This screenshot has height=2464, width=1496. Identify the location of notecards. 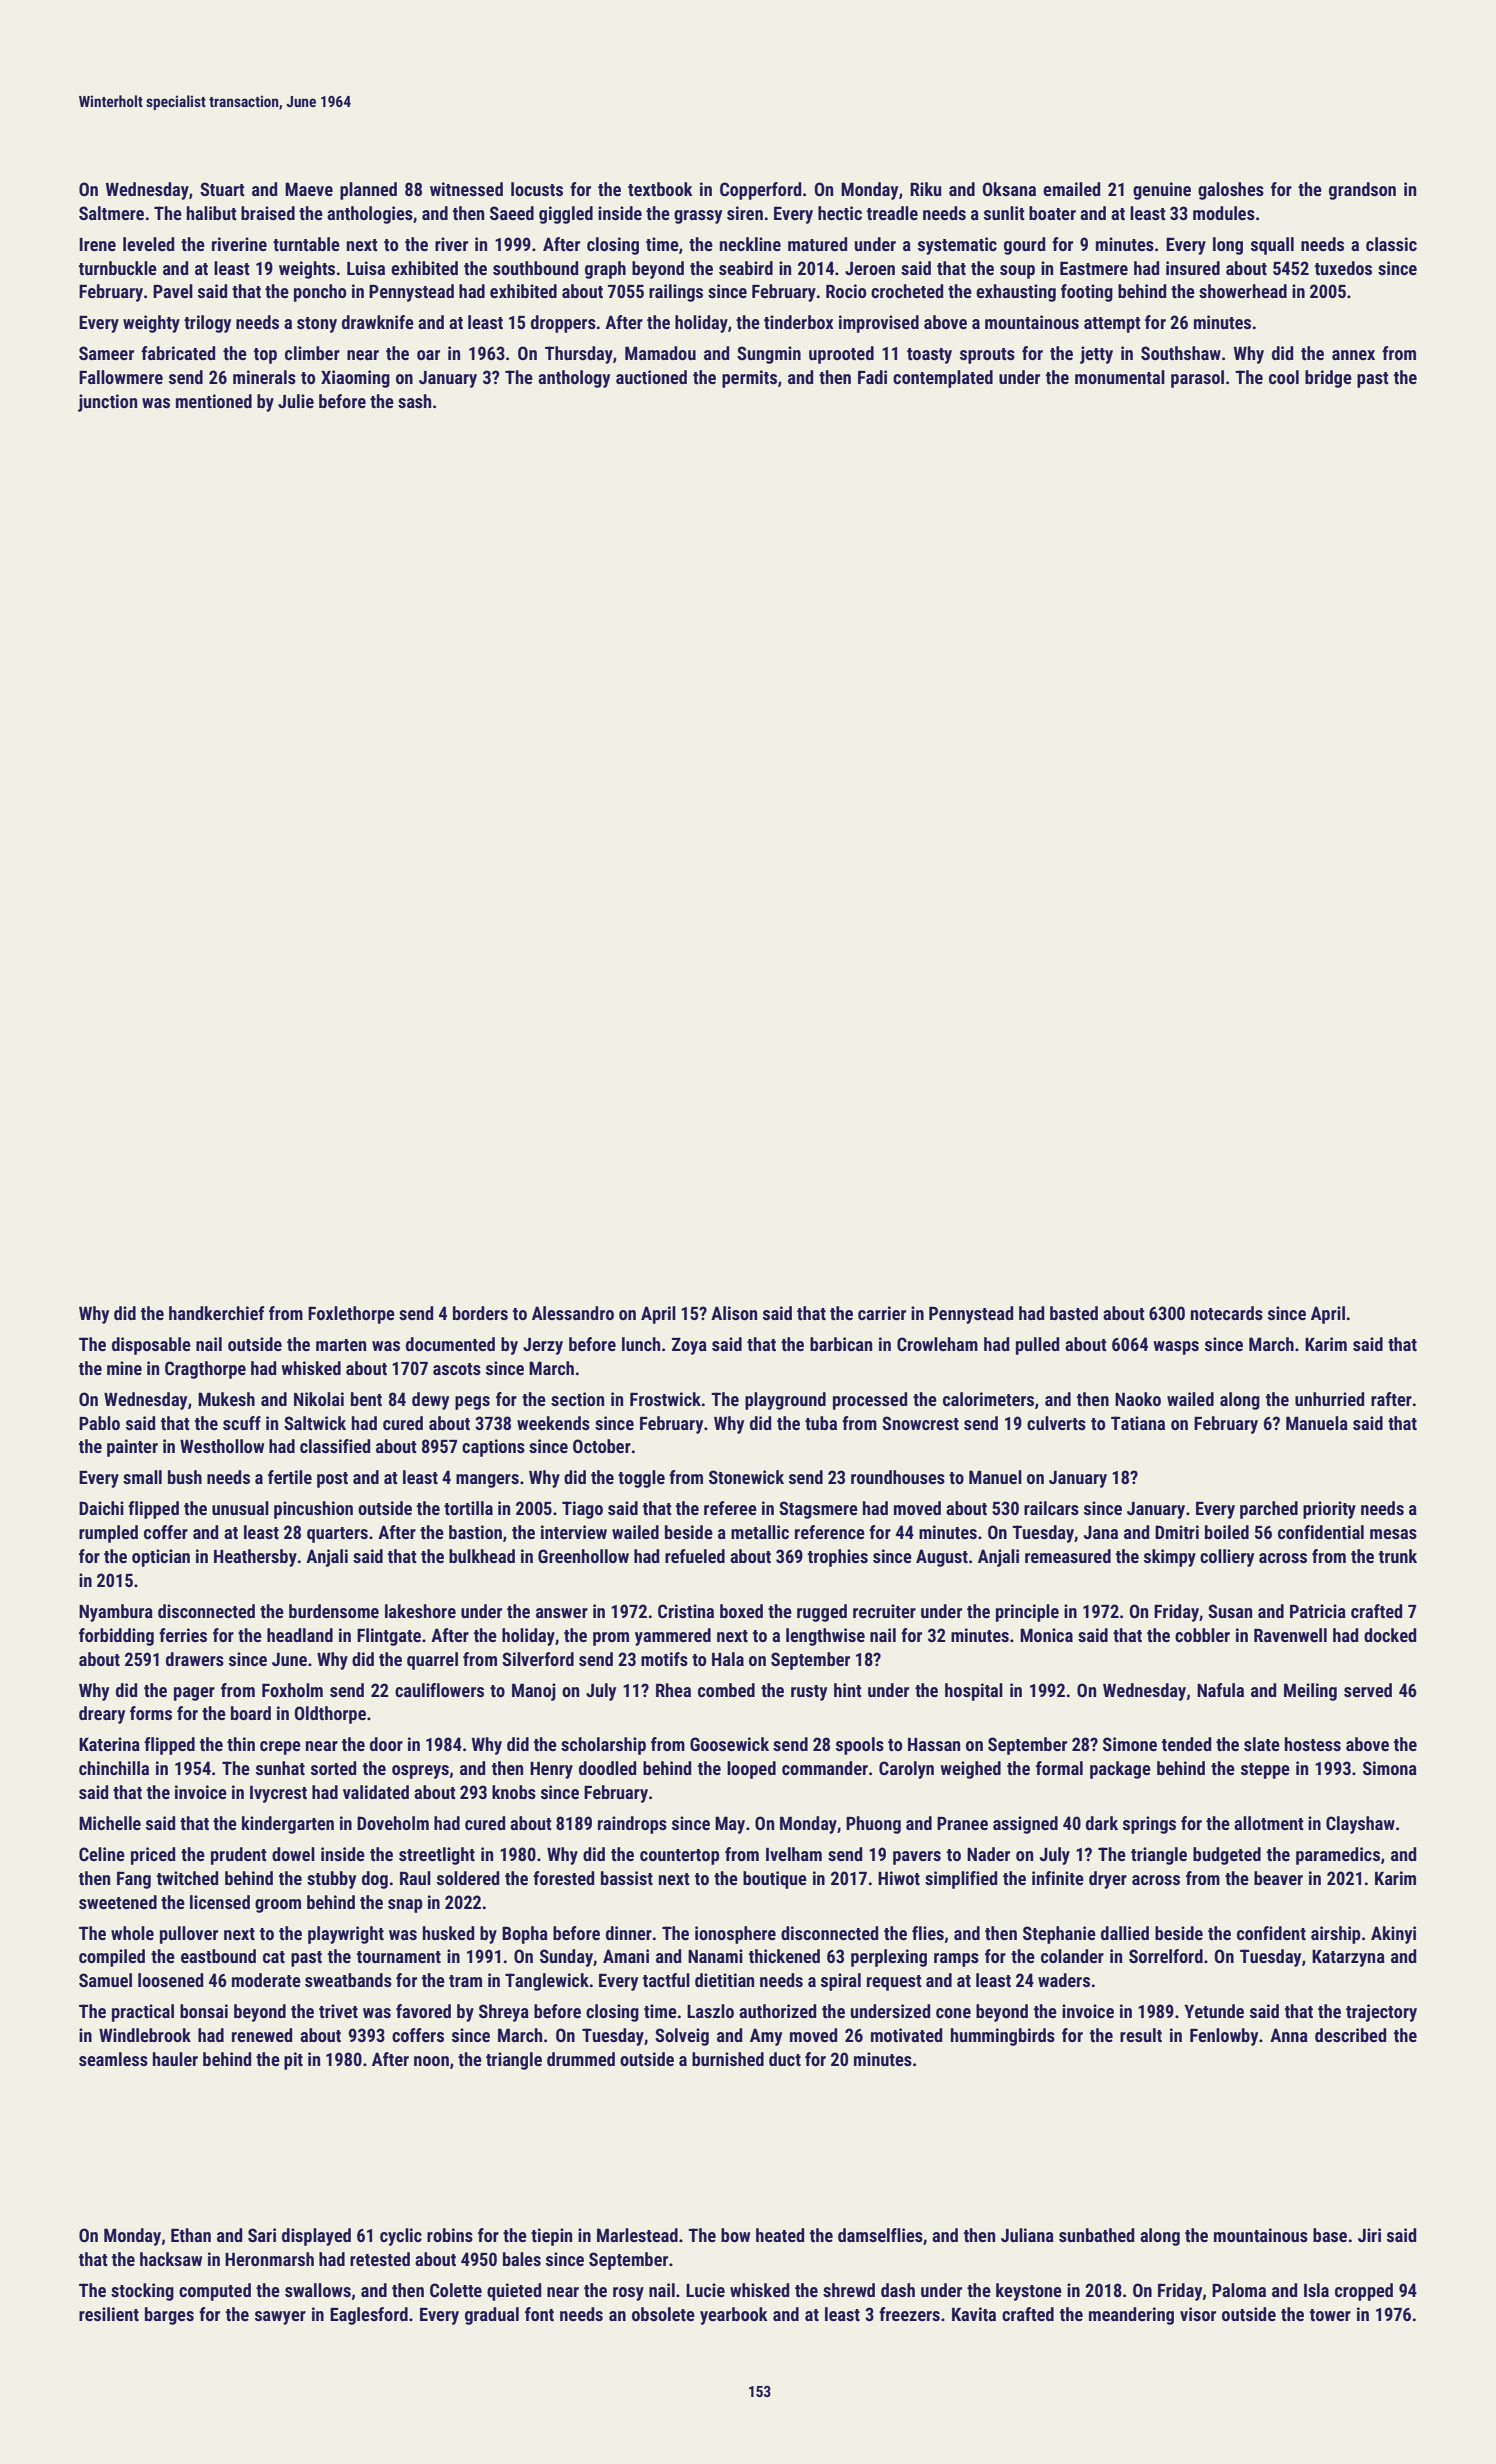
(1227, 1313).
